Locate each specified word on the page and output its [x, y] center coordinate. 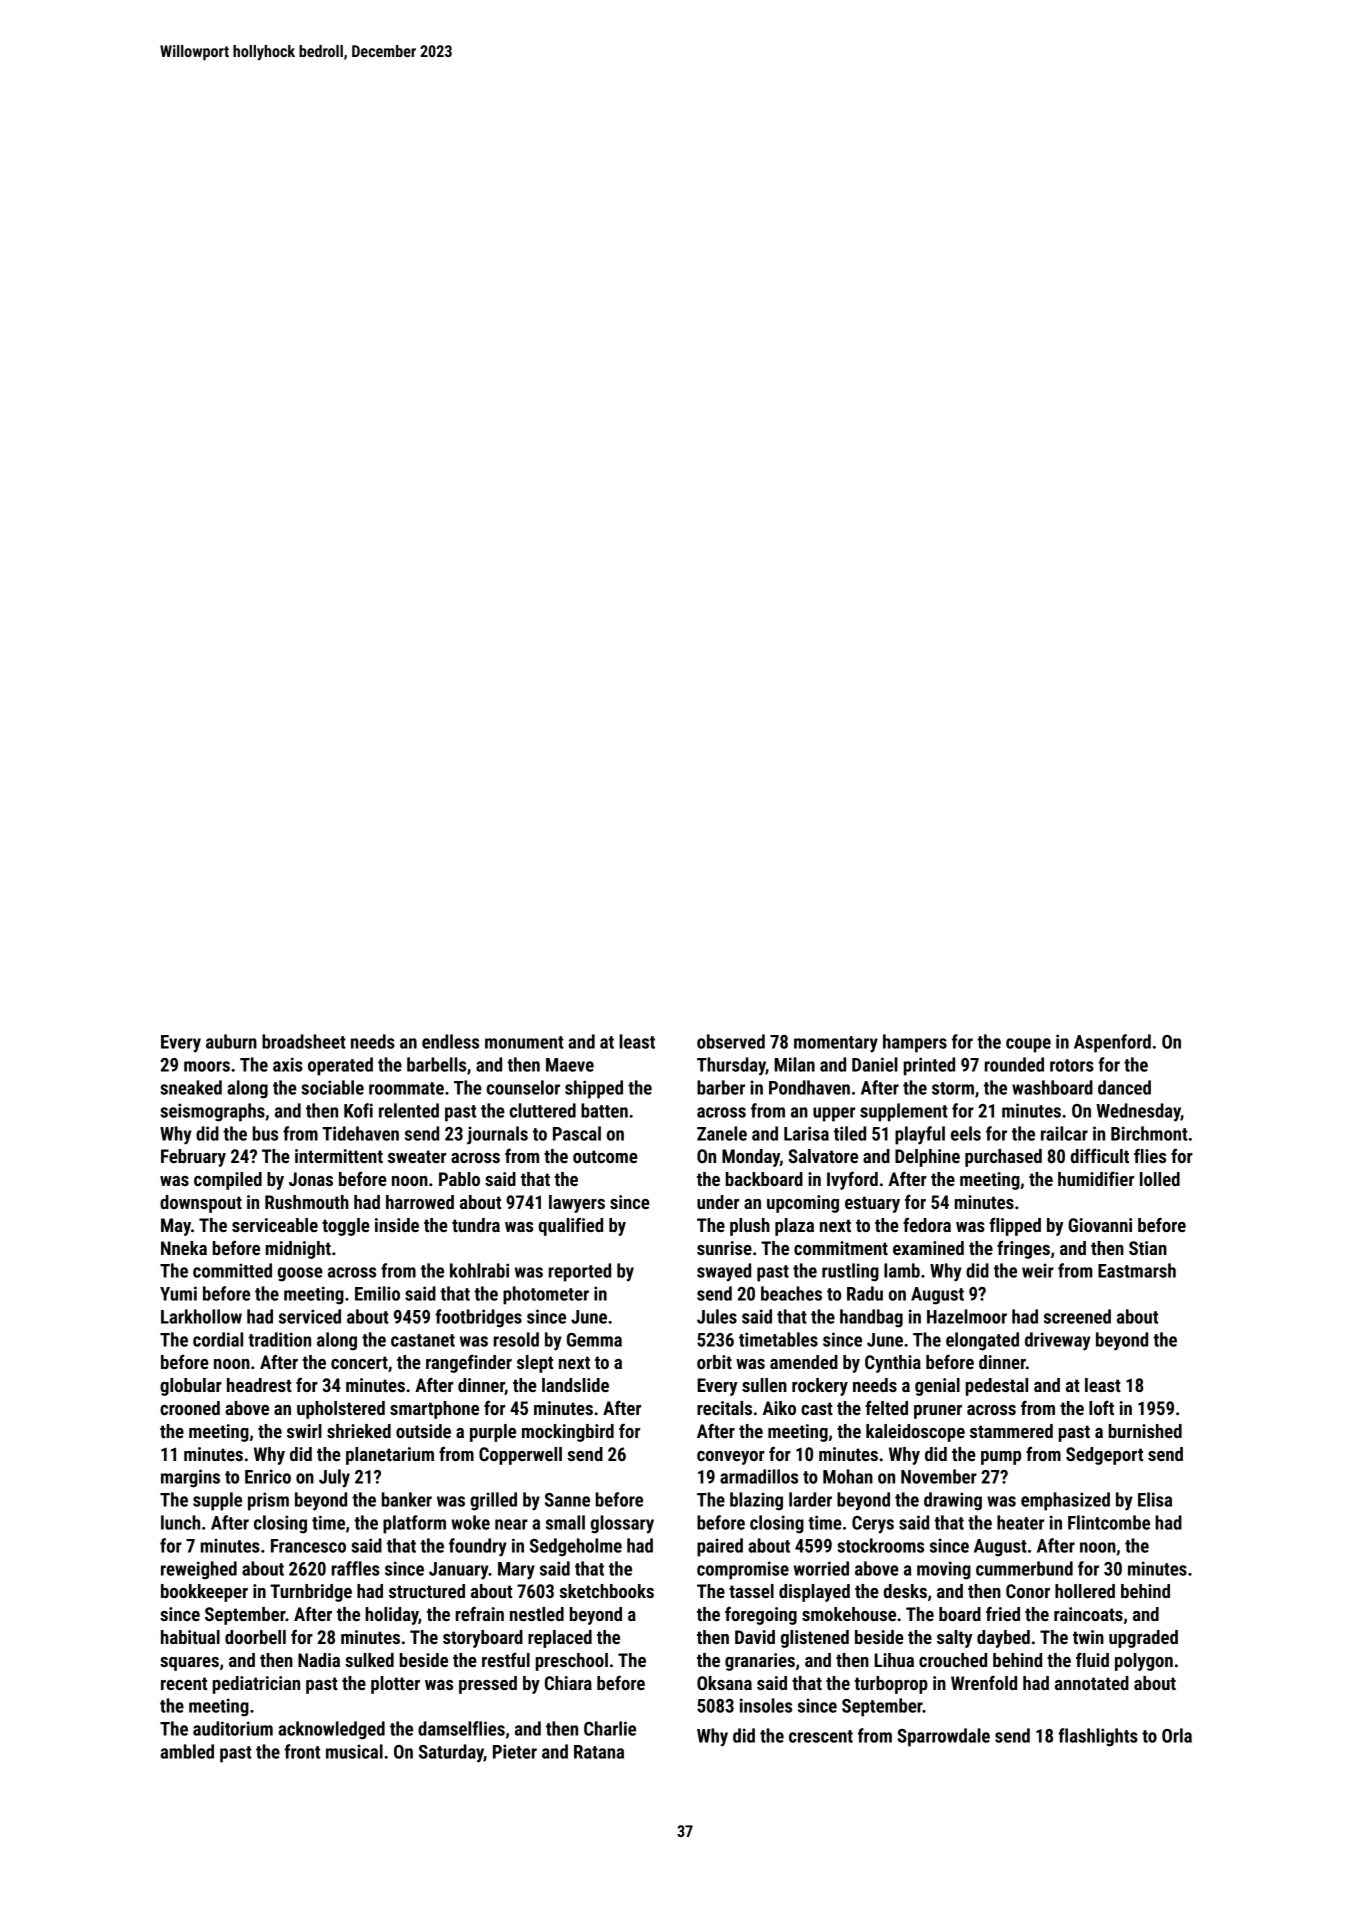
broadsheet [304, 1041]
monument [524, 1042]
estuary [872, 1204]
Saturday [451, 1753]
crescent [821, 1736]
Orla [1177, 1735]
